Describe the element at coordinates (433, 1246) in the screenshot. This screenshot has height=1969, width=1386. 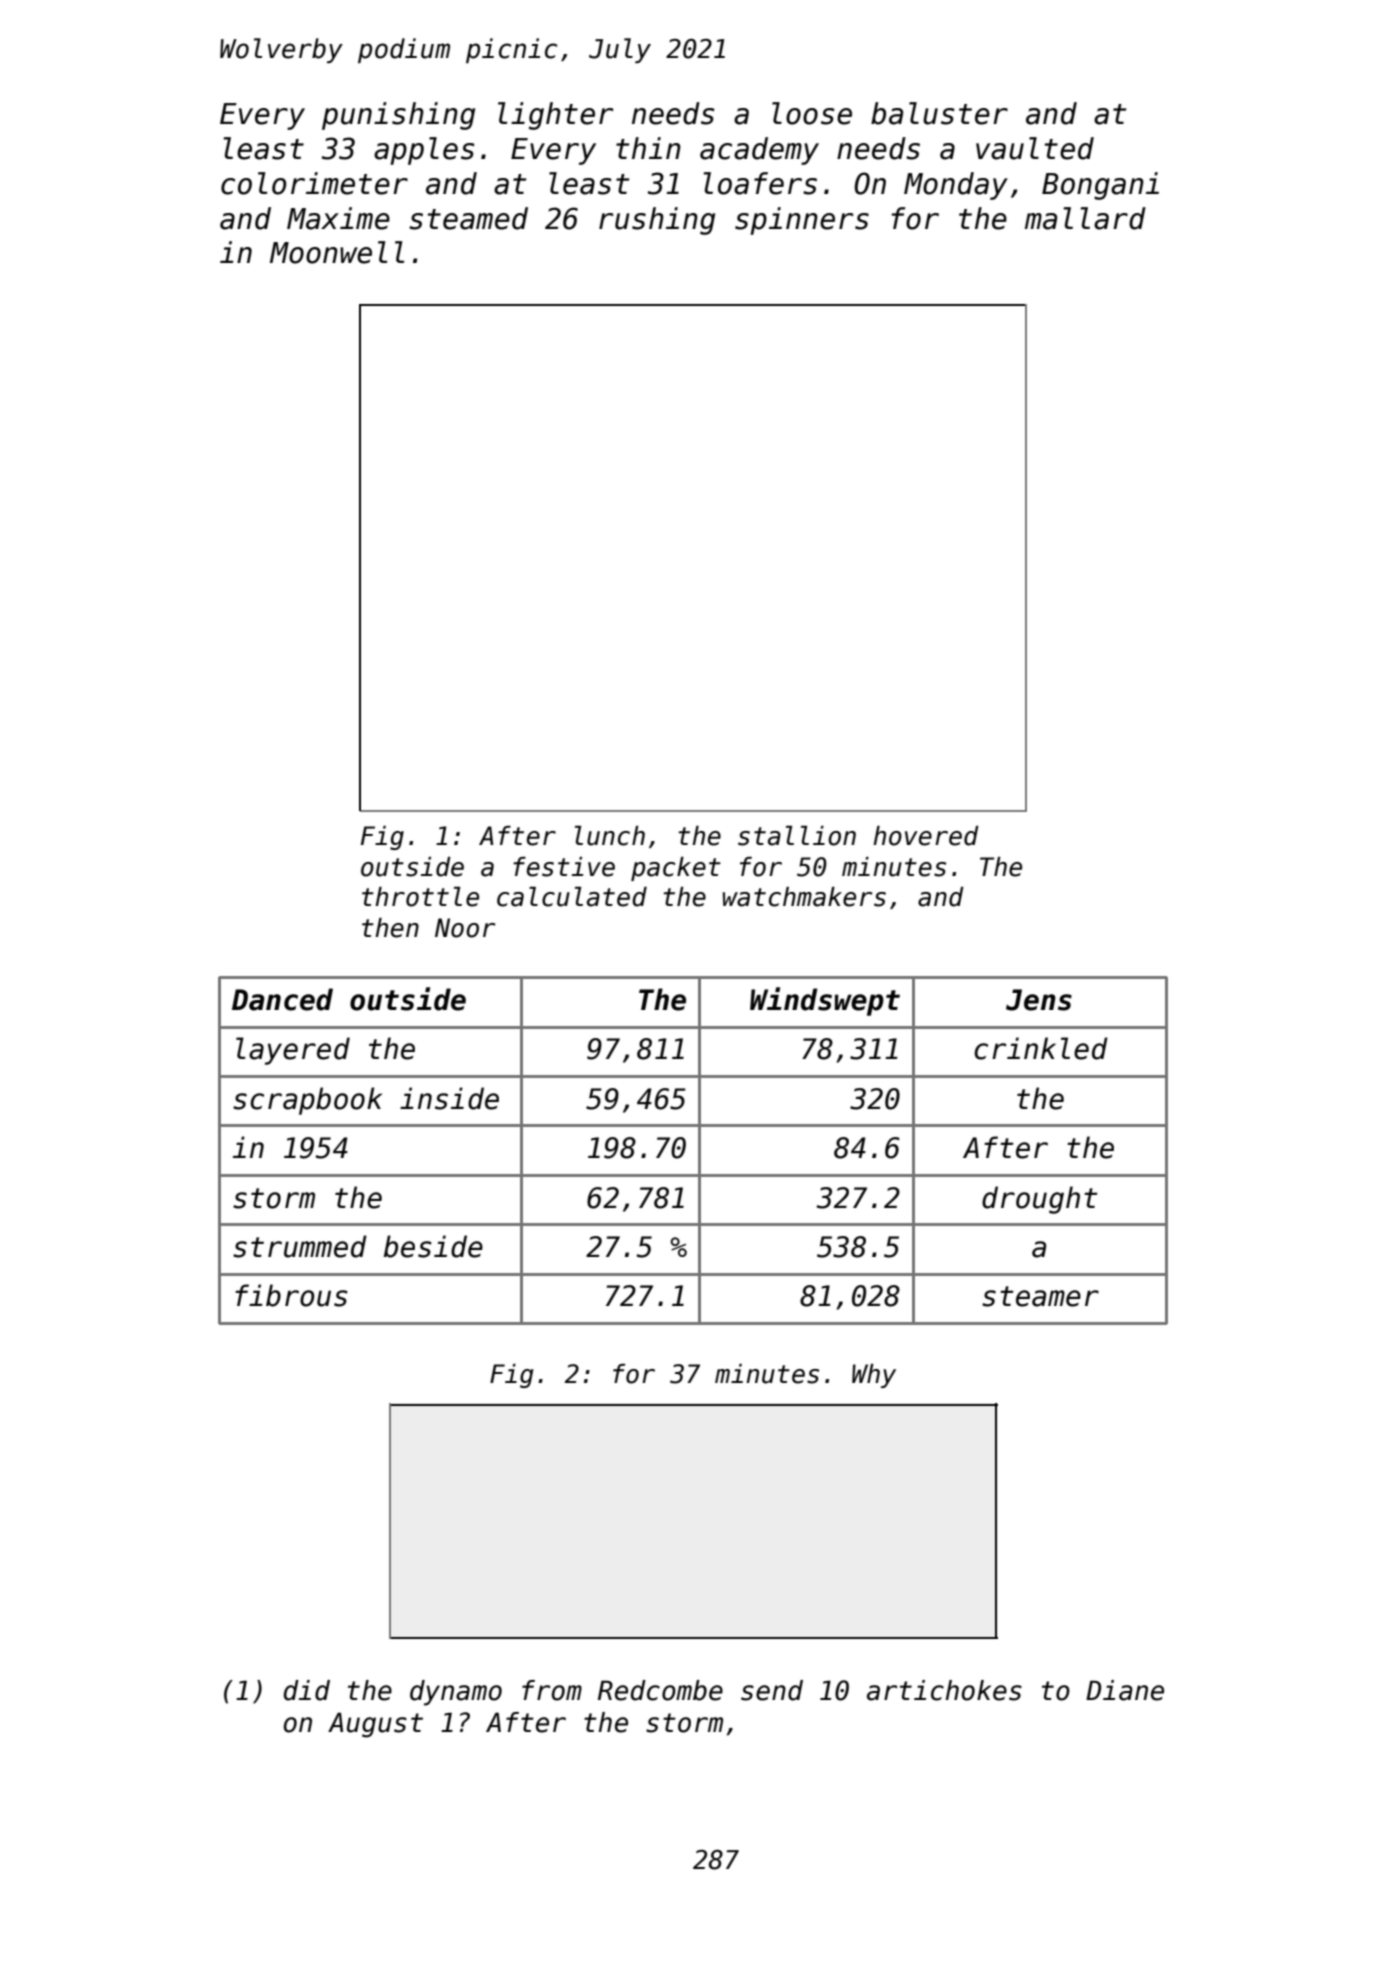
I see `beside` at that location.
